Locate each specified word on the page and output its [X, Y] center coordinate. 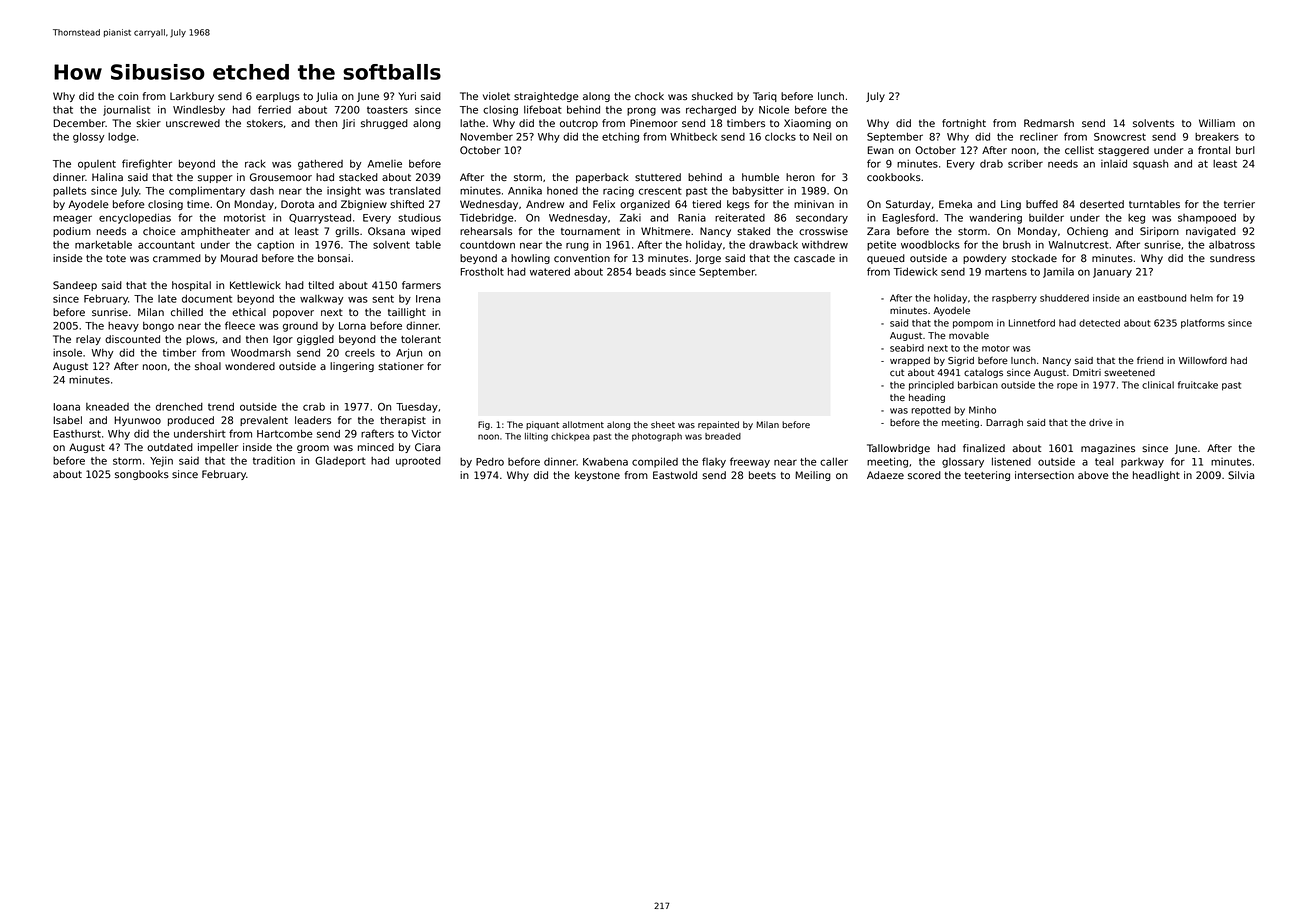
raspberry [1014, 299]
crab [314, 407]
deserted [1102, 204]
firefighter [147, 164]
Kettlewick [255, 285]
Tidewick [915, 272]
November [486, 137]
